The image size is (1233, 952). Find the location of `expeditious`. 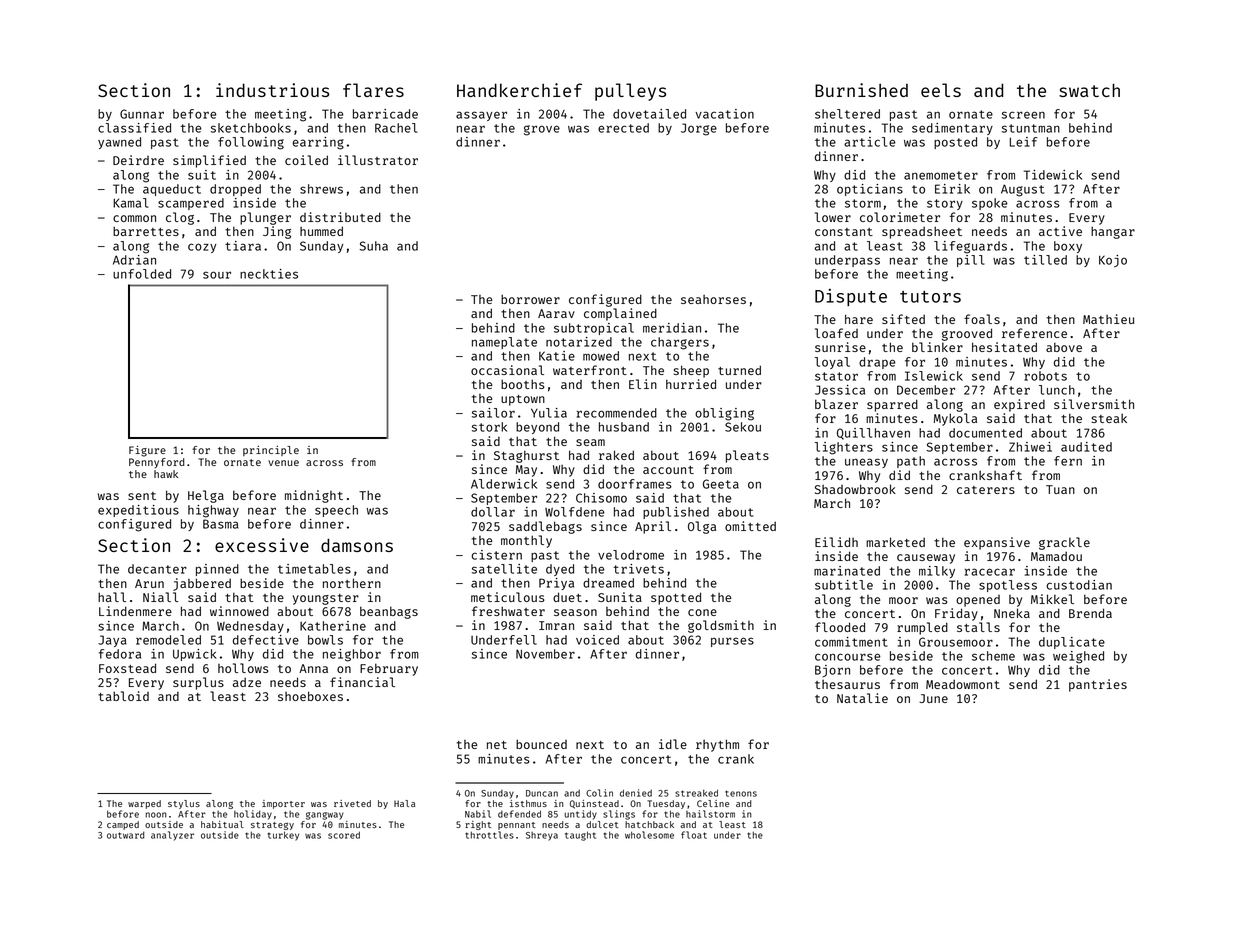

expeditious is located at coordinates (138, 511).
